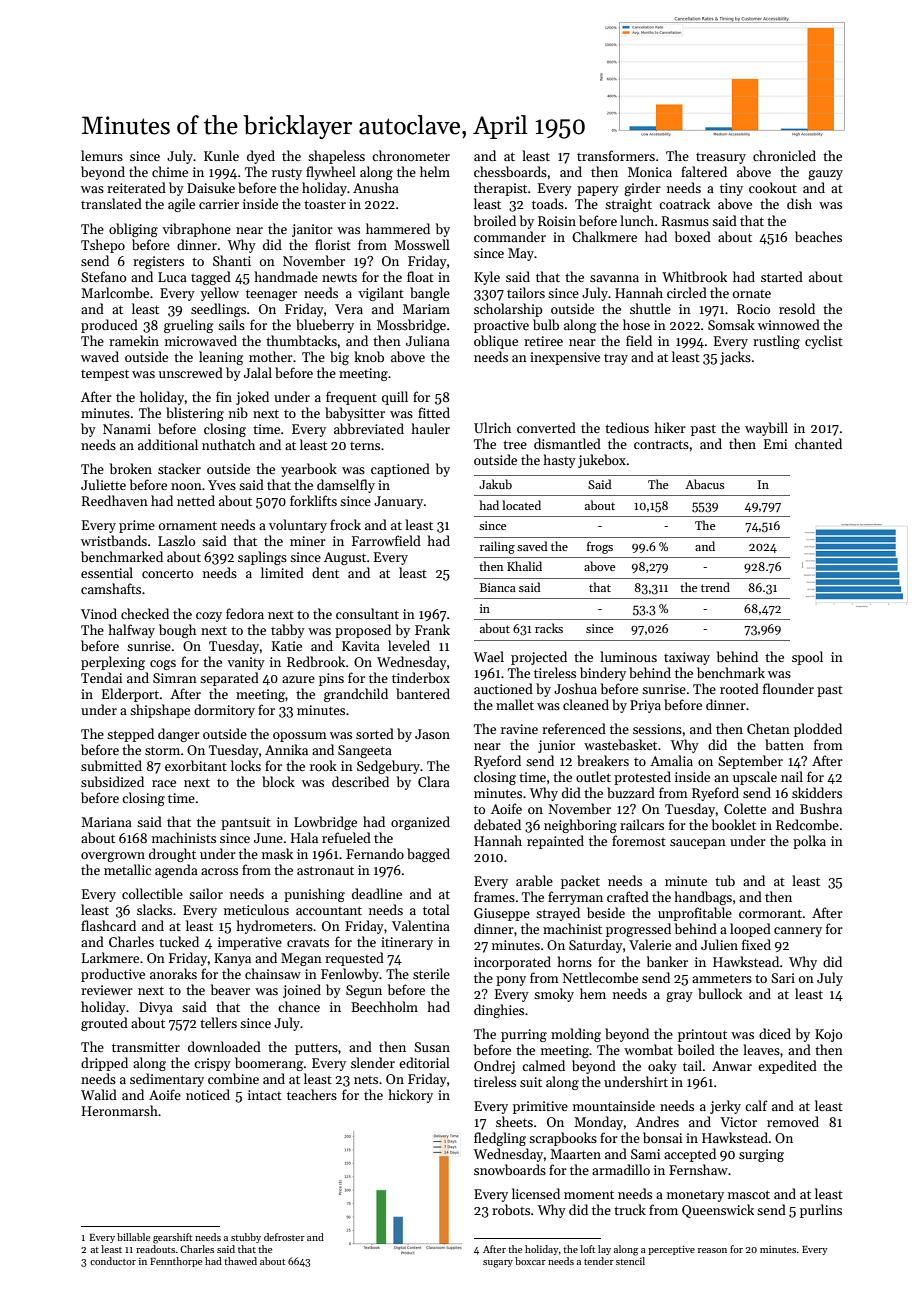  What do you see at coordinates (783, 978) in the page?
I see `Sari` at bounding box center [783, 978].
